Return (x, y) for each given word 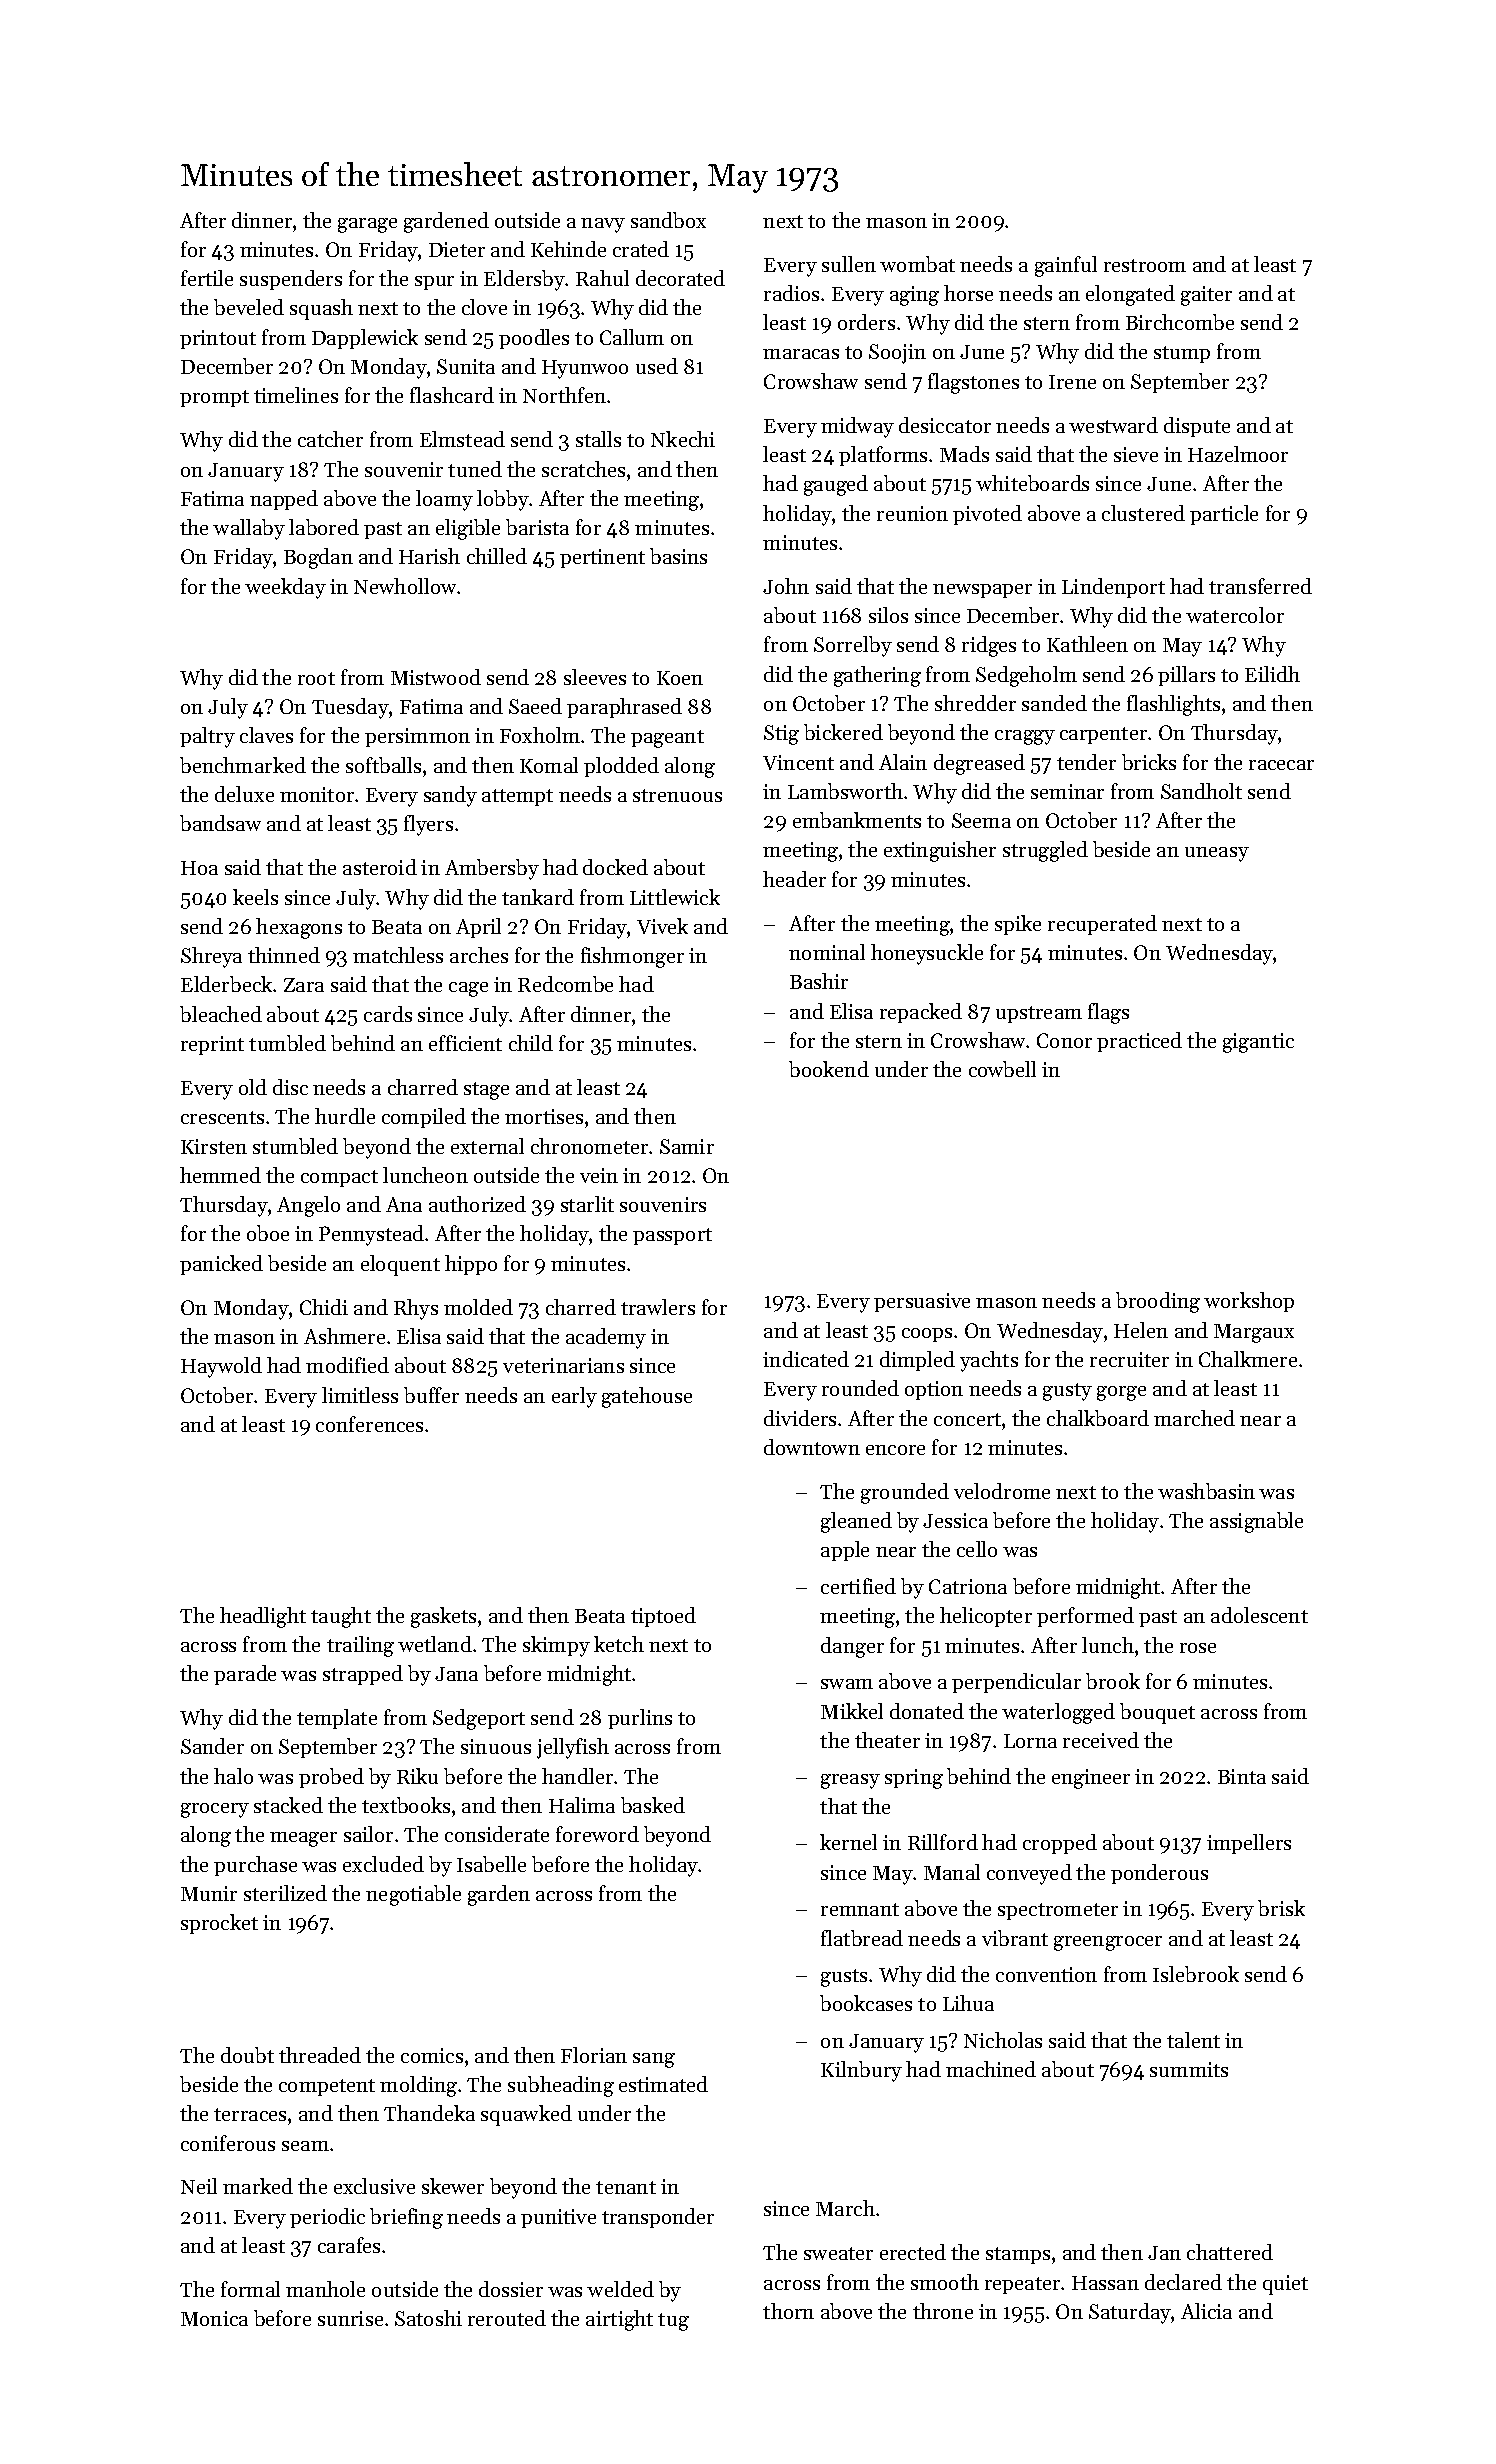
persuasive (922, 1302)
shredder (975, 703)
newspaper (982, 591)
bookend (829, 1069)
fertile (207, 278)
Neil (199, 2186)
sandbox (668, 220)
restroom (1145, 265)
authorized (477, 1204)
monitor (317, 794)
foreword (597, 1834)
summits (1189, 2069)
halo (233, 1776)
